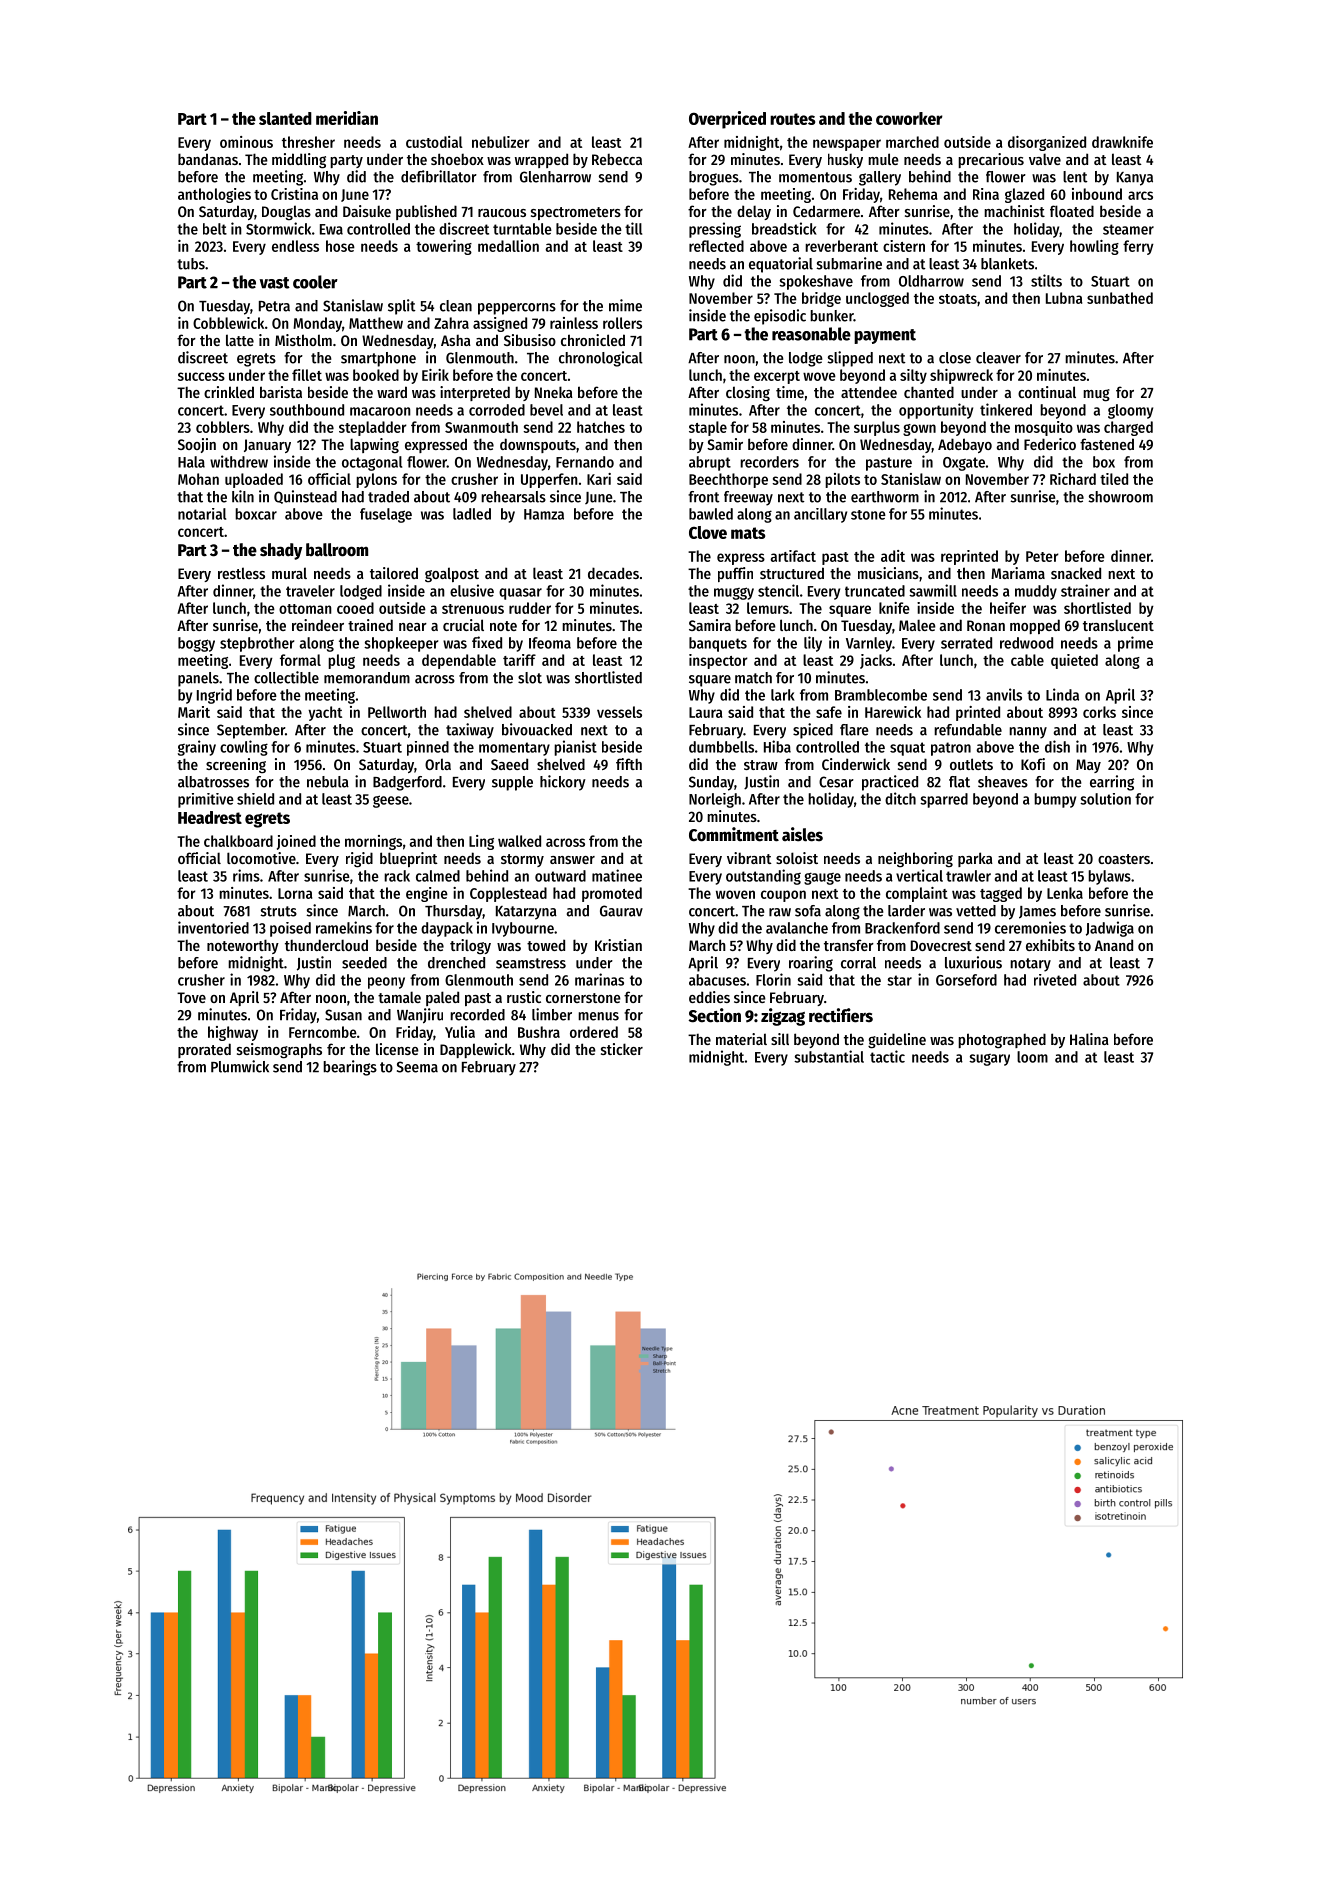 The height and width of the screenshot is (1882, 1331). I want to click on breadstick, so click(784, 228).
